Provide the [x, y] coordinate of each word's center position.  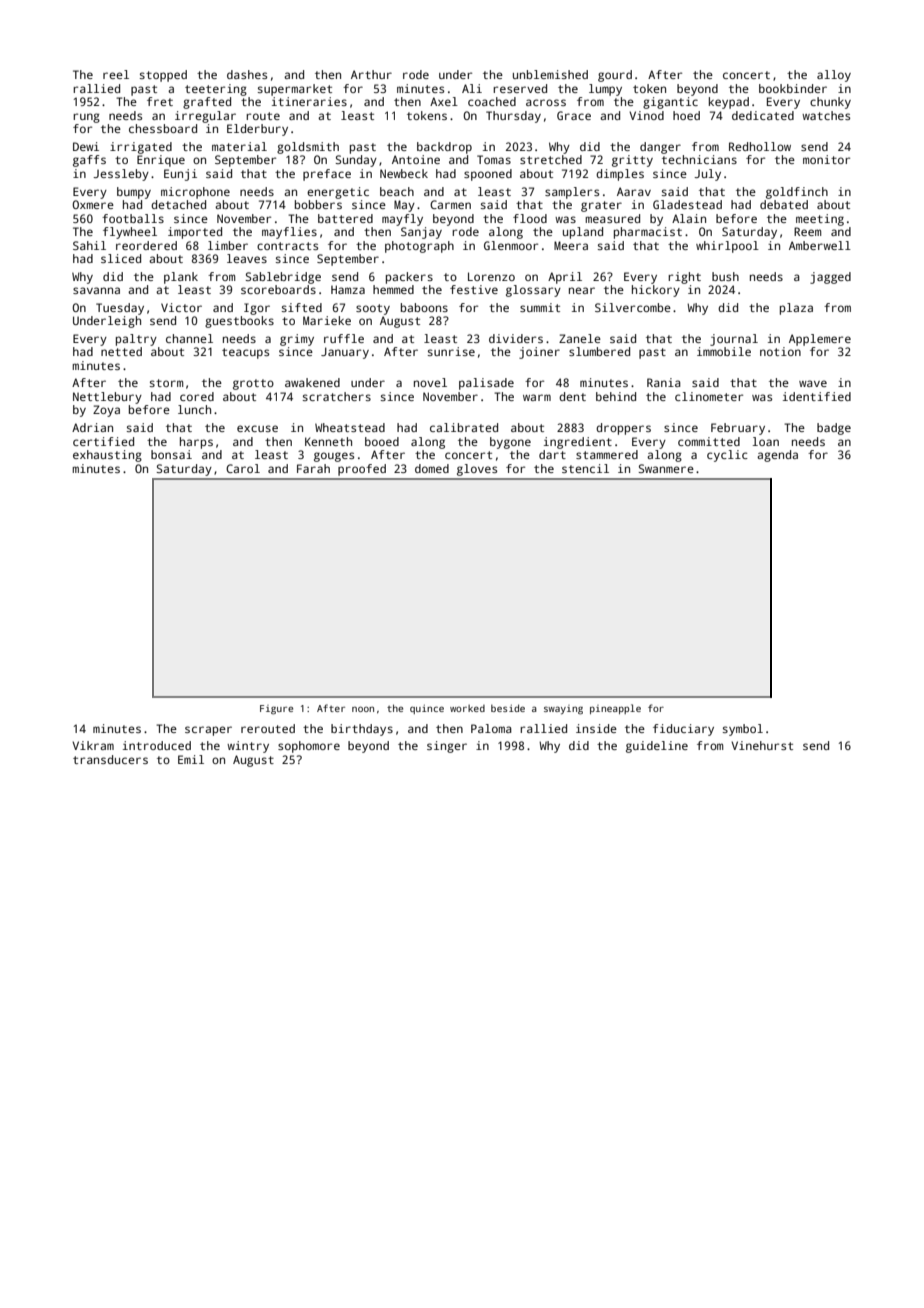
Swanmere [666, 468]
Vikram [93, 745]
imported [195, 233]
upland [583, 233]
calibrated [464, 427]
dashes [247, 74]
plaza [796, 309]
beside [508, 708]
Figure [276, 710]
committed [709, 441]
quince [427, 709]
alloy [834, 76]
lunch [194, 409]
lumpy [605, 90]
